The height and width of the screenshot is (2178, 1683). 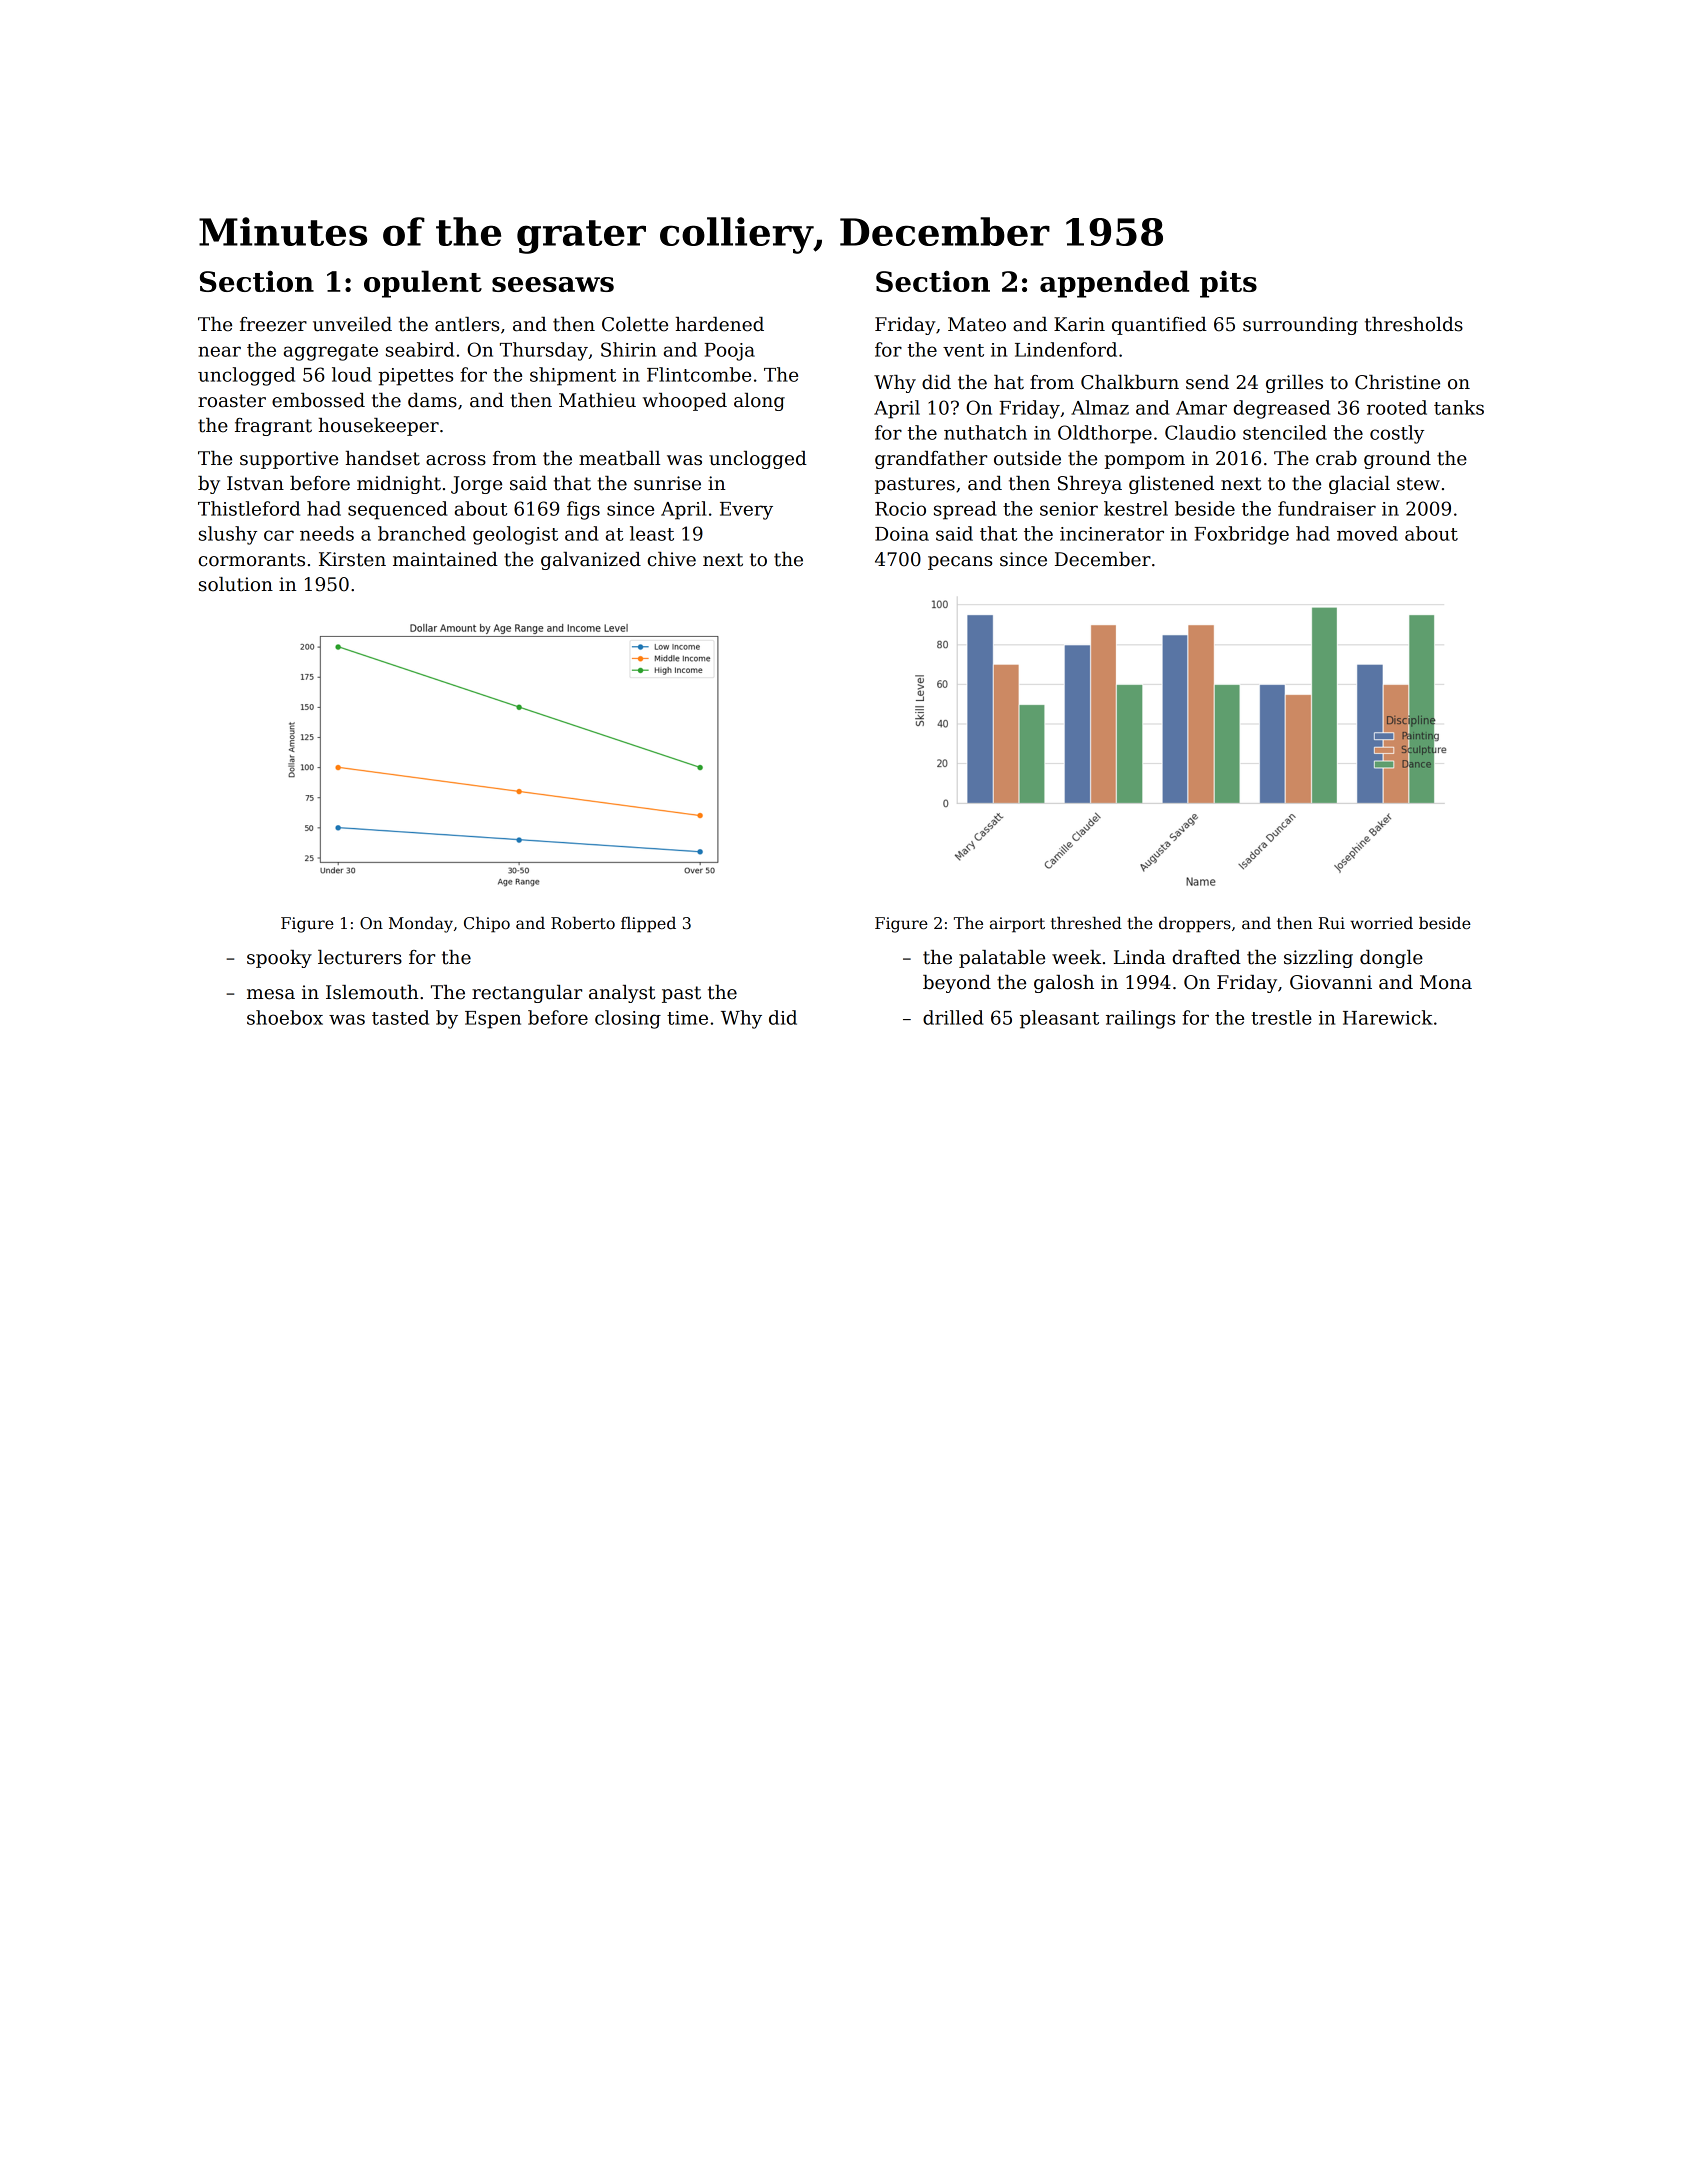 I want to click on Chipo, so click(x=487, y=925).
